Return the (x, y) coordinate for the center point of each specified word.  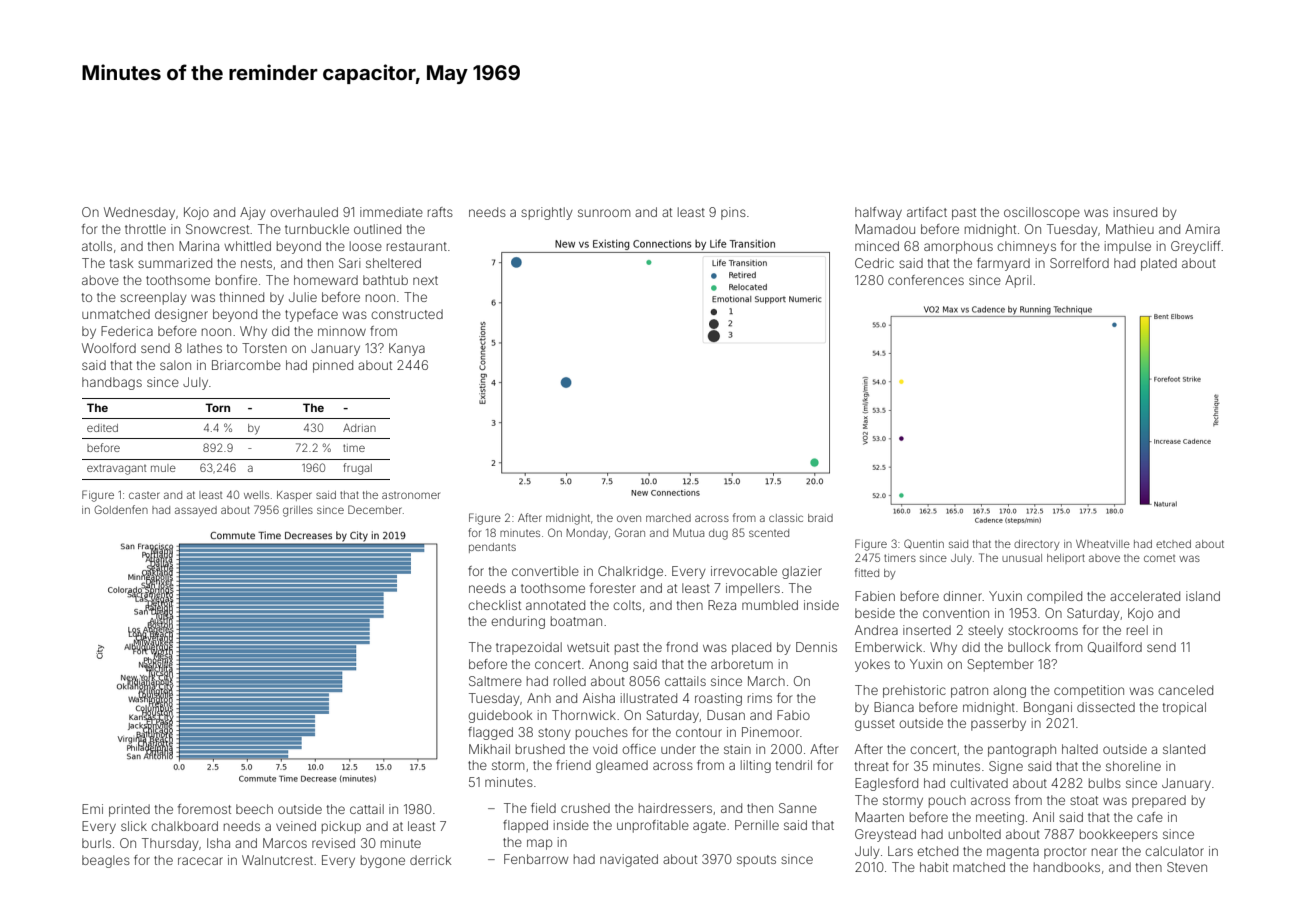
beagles (106, 861)
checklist (494, 605)
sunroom (604, 213)
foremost (204, 809)
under (678, 749)
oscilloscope (1042, 213)
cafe (1150, 817)
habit (934, 867)
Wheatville (1103, 544)
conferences (926, 280)
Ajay (253, 213)
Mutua (688, 533)
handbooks (1067, 867)
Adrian (359, 428)
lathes (204, 348)
